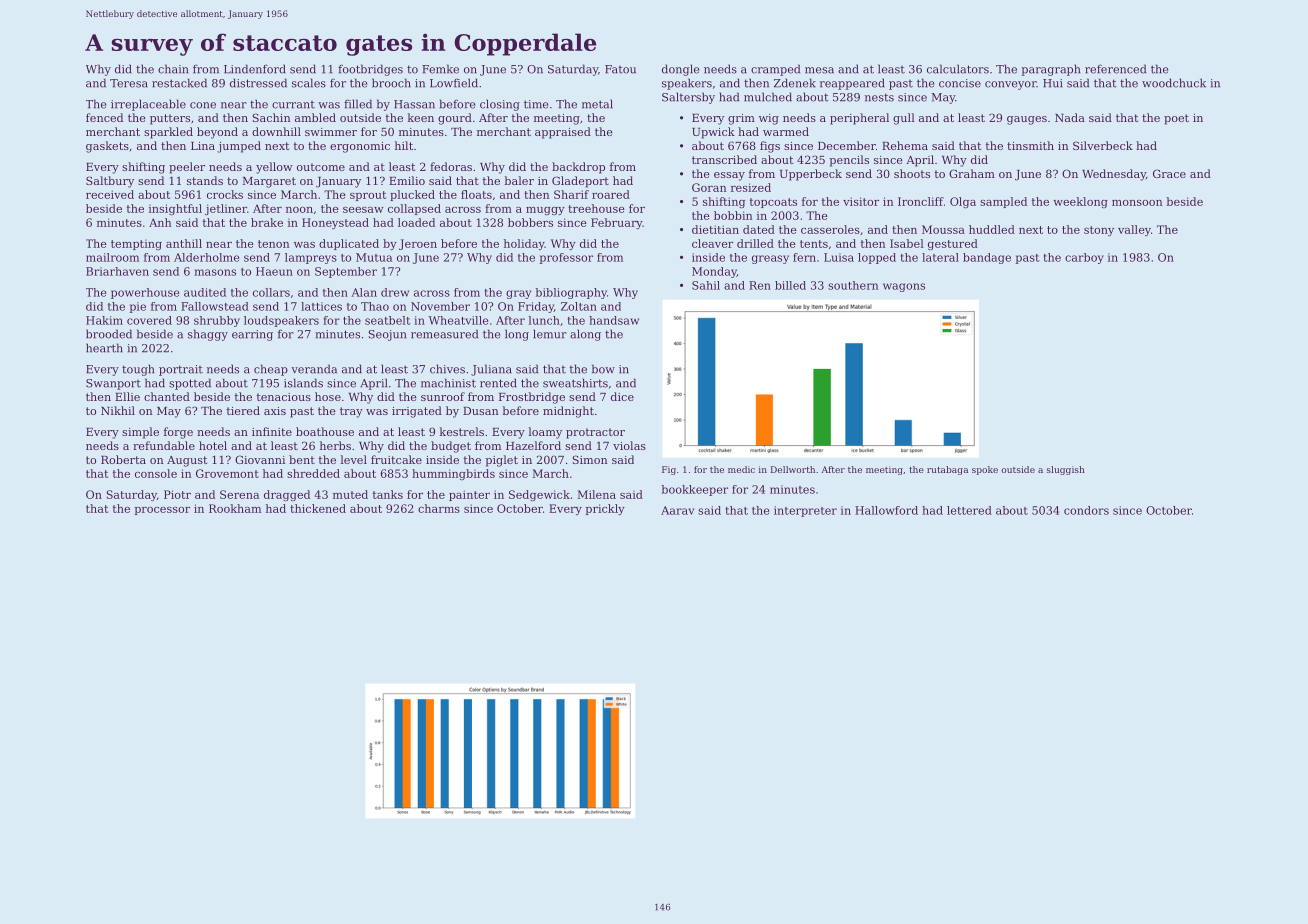 The height and width of the page is (924, 1308). What do you see at coordinates (170, 119) in the page?
I see `putters` at bounding box center [170, 119].
